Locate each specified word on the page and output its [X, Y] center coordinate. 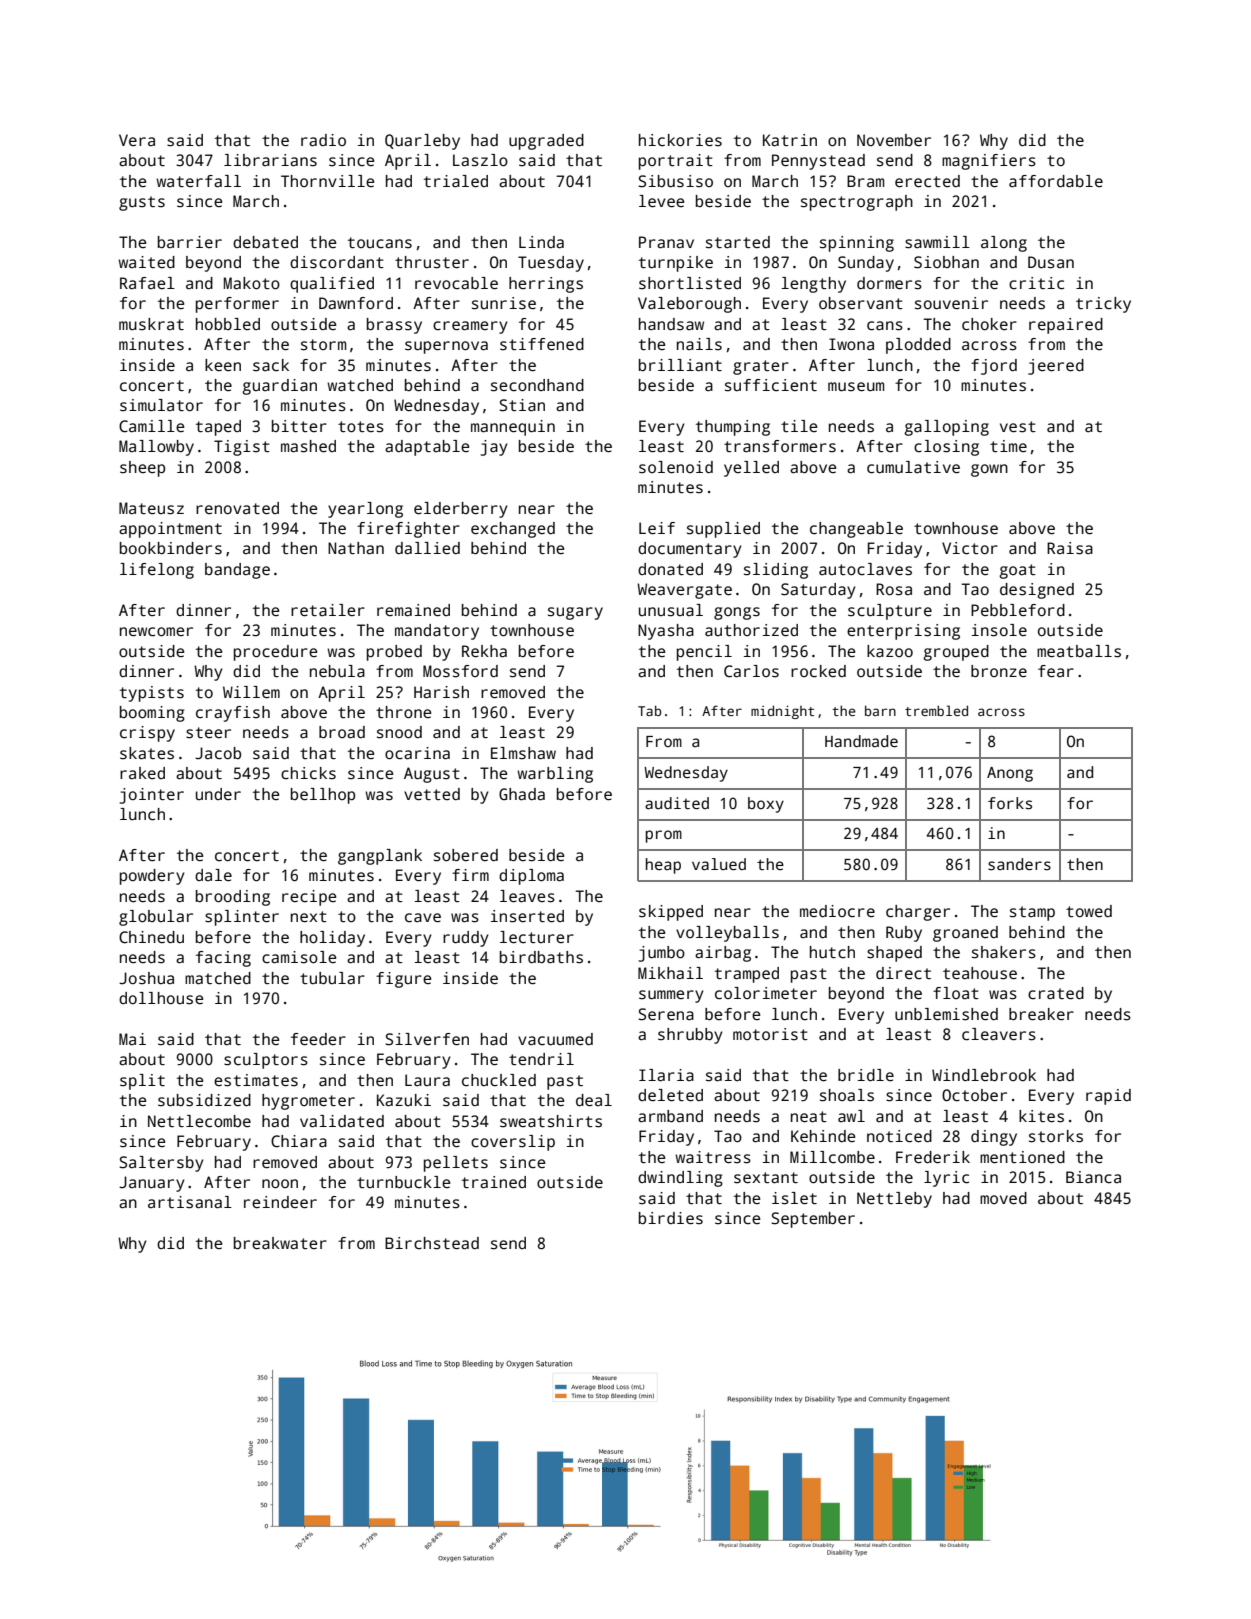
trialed [456, 181]
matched [218, 978]
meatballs [1079, 651]
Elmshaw [523, 753]
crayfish [233, 714]
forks [1010, 803]
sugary [575, 613]
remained [413, 610]
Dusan [1051, 262]
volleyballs [727, 934]
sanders [1019, 864]
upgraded [546, 142]
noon [280, 1183]
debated [265, 242]
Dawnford [356, 303]
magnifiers [989, 162]
